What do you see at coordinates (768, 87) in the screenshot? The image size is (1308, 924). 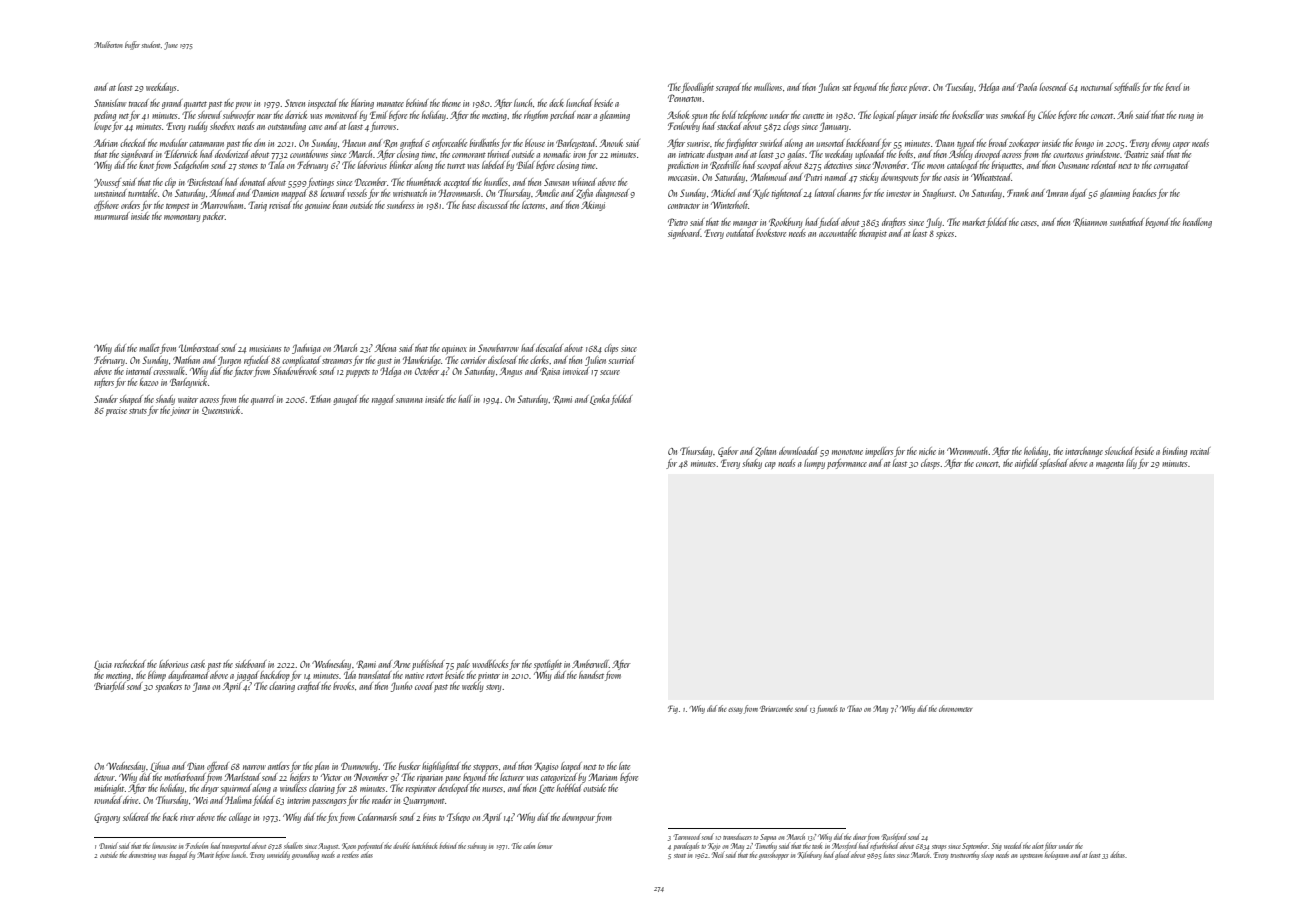 I see `mullions` at bounding box center [768, 87].
